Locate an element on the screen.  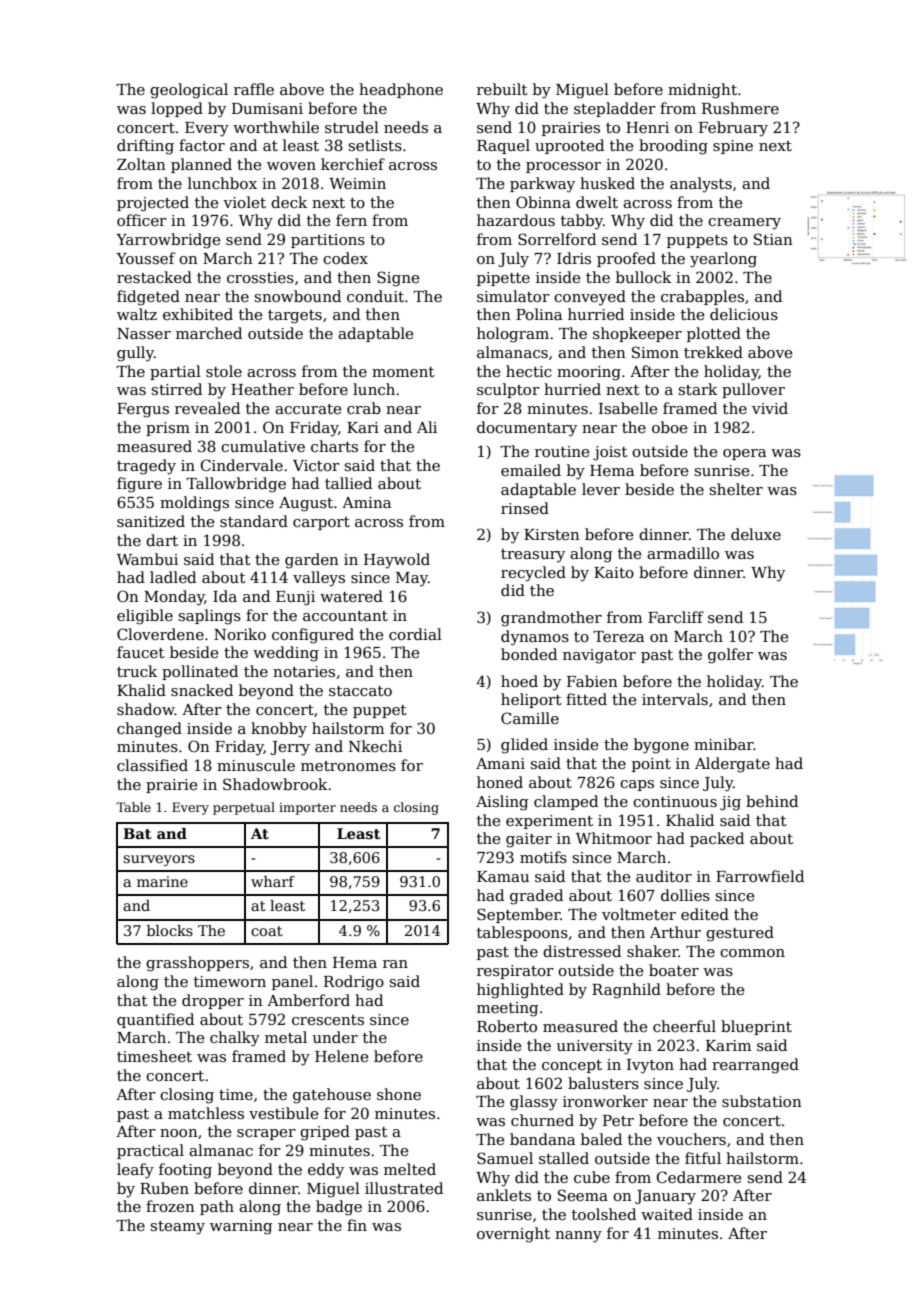
Rushmere is located at coordinates (740, 108).
